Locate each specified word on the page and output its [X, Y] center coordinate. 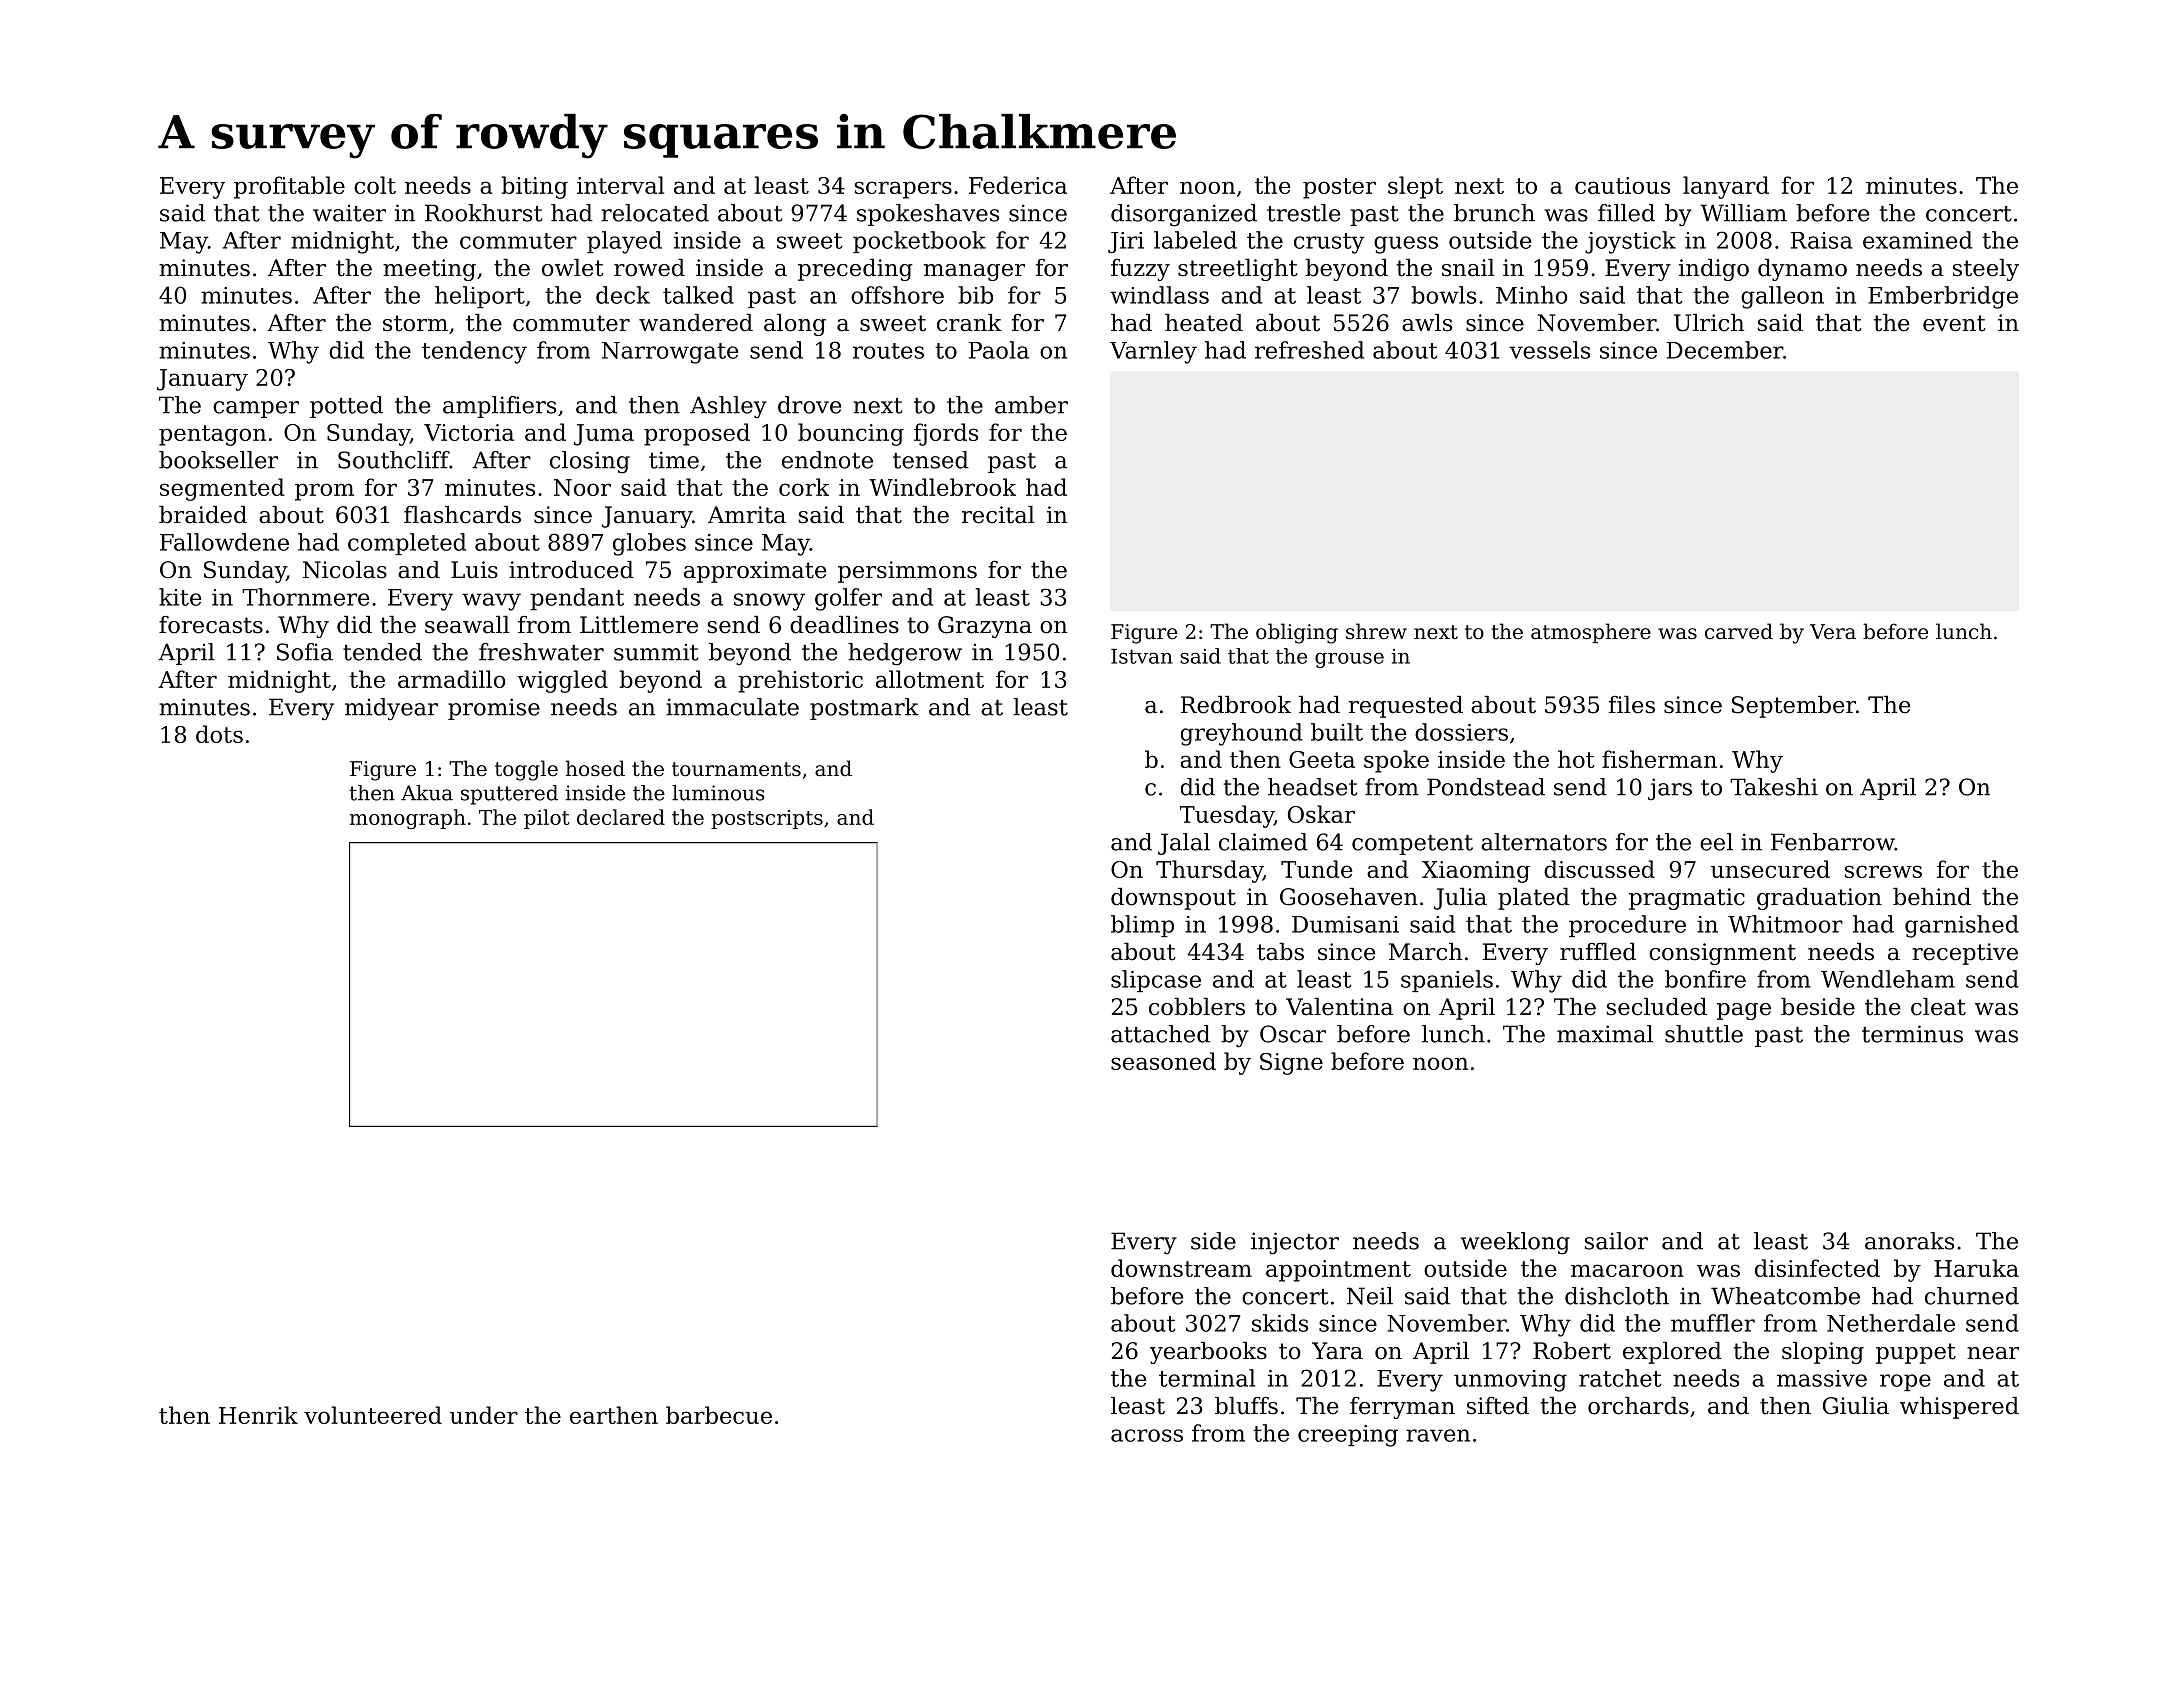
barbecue [719, 1415]
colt [375, 185]
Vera [1833, 632]
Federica [1018, 185]
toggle [526, 770]
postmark [864, 709]
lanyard [1726, 187]
